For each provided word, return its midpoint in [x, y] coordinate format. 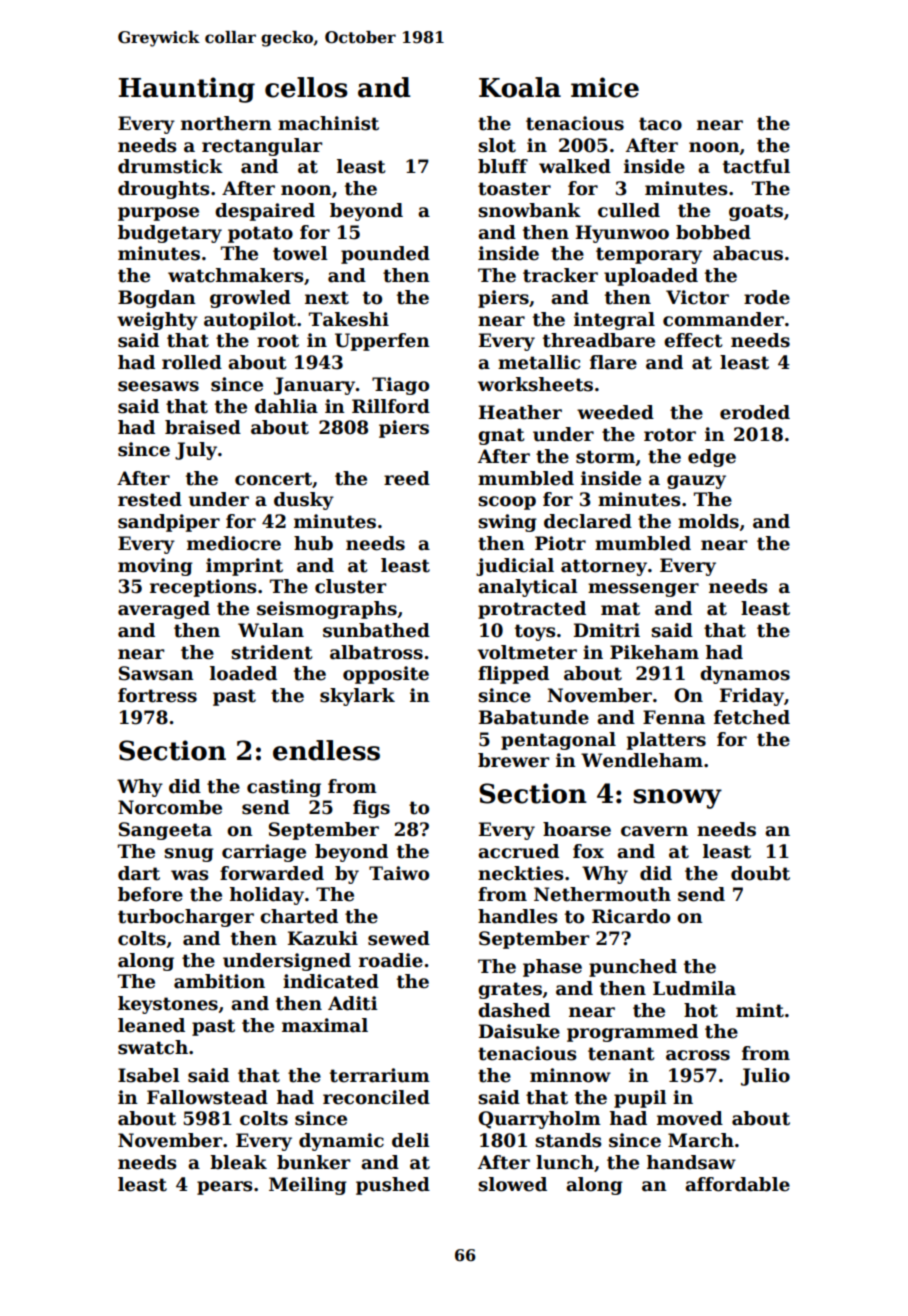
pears [225, 1188]
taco [660, 124]
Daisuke [519, 1031]
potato [260, 234]
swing [507, 523]
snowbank [529, 210]
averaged [164, 610]
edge [712, 458]
